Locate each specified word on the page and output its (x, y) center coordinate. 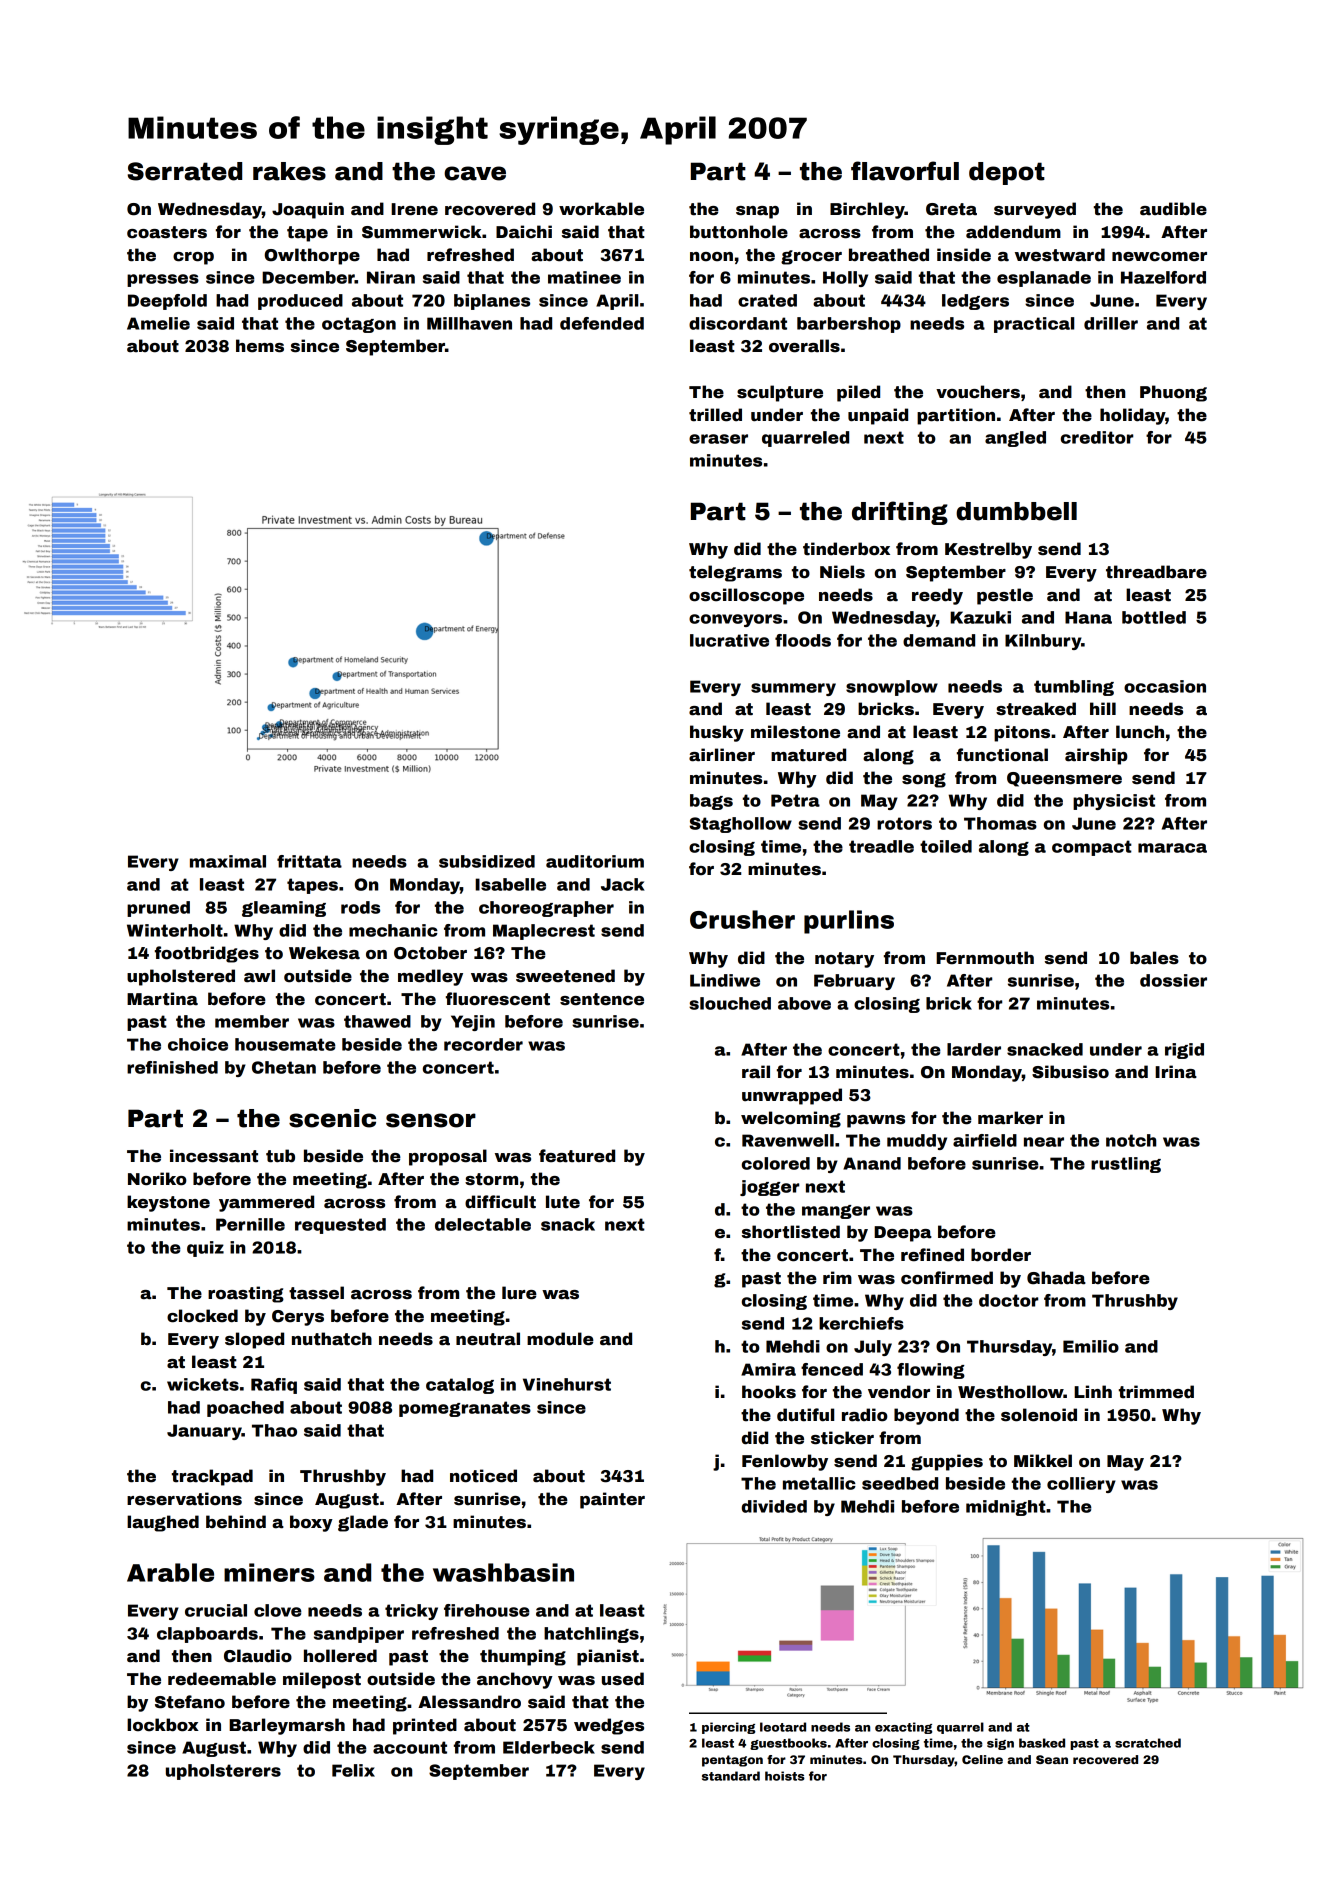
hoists (785, 1776)
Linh (1093, 1391)
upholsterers (223, 1772)
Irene (414, 209)
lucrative (729, 640)
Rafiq (274, 1386)
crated (767, 300)
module (560, 1339)
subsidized (487, 861)
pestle (1005, 596)
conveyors (735, 620)
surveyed (1035, 210)
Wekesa (324, 953)
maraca (1172, 848)
